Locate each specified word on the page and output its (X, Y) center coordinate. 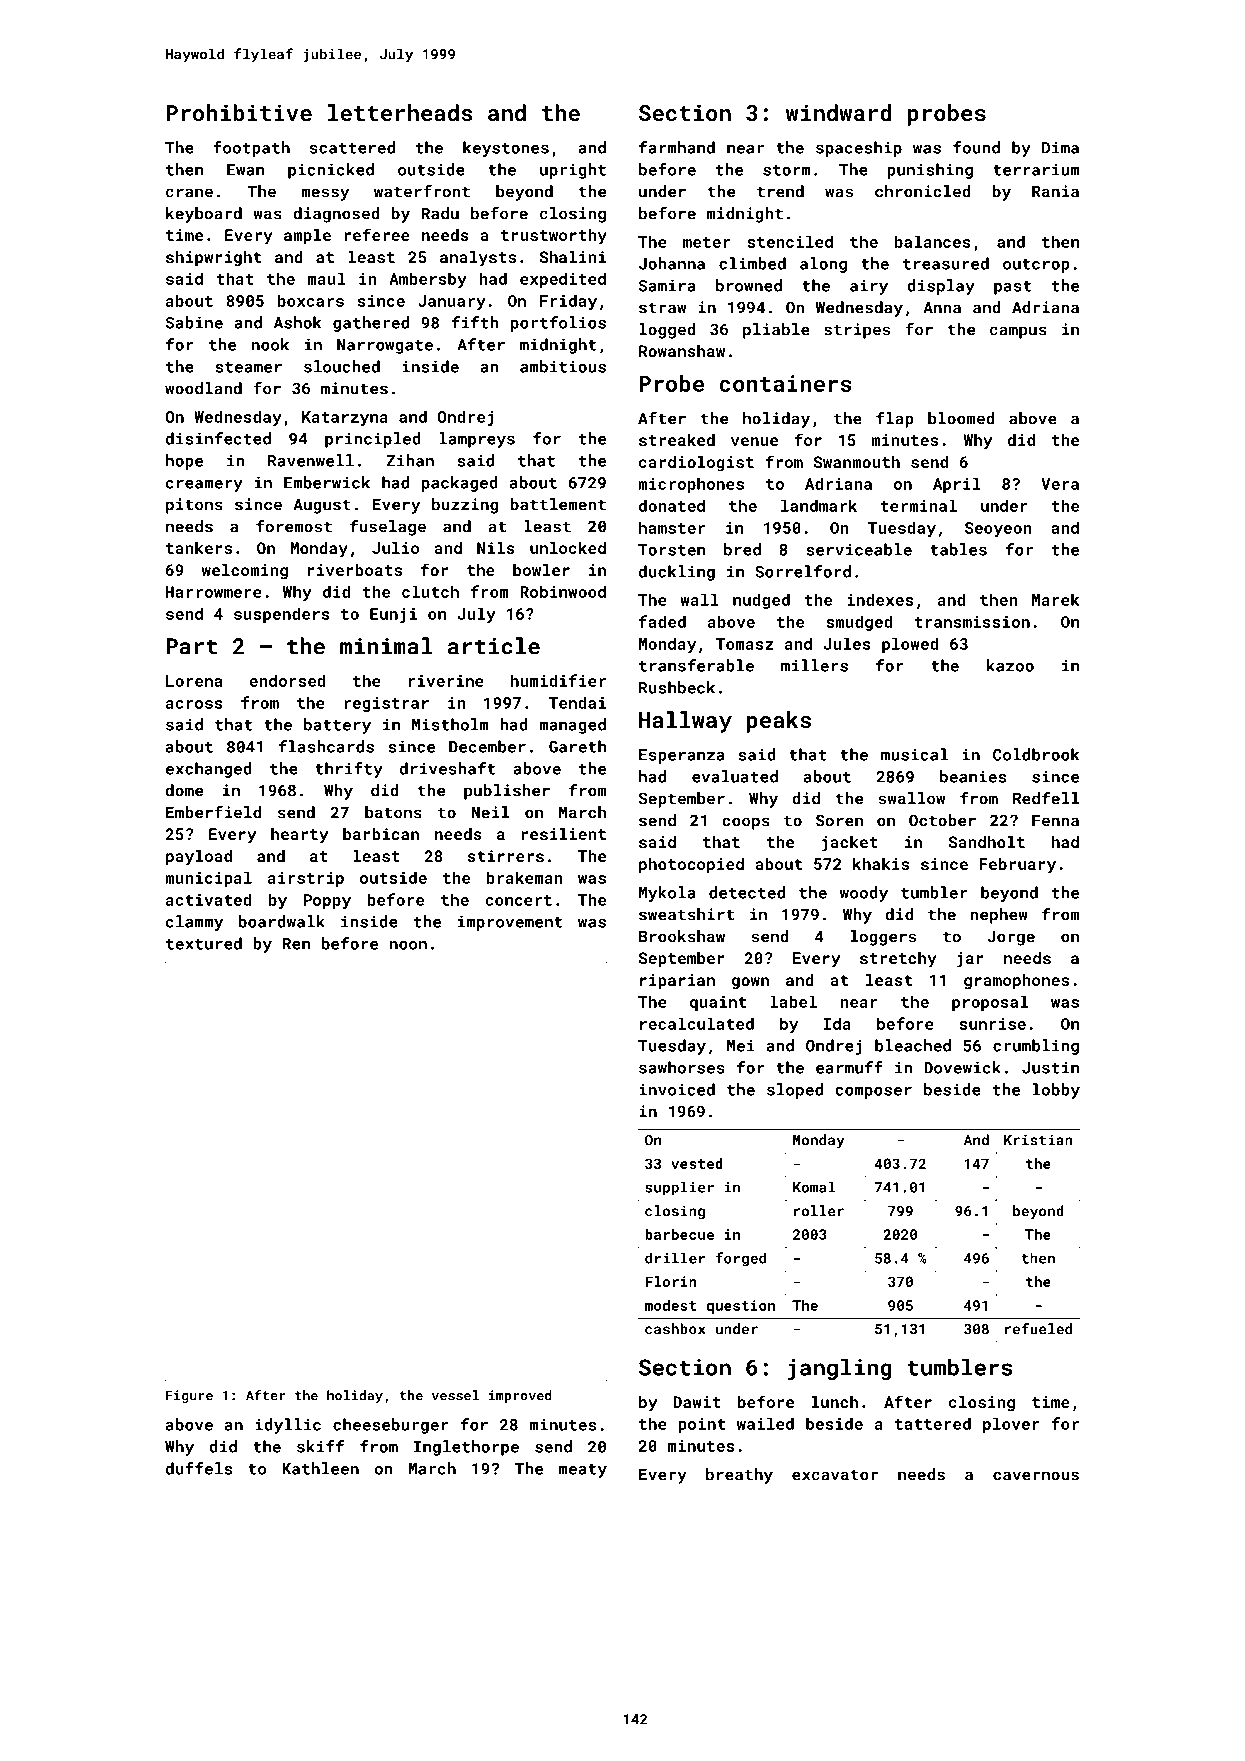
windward (839, 112)
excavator (835, 1475)
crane (189, 193)
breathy (739, 1476)
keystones (506, 149)
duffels (199, 1468)
